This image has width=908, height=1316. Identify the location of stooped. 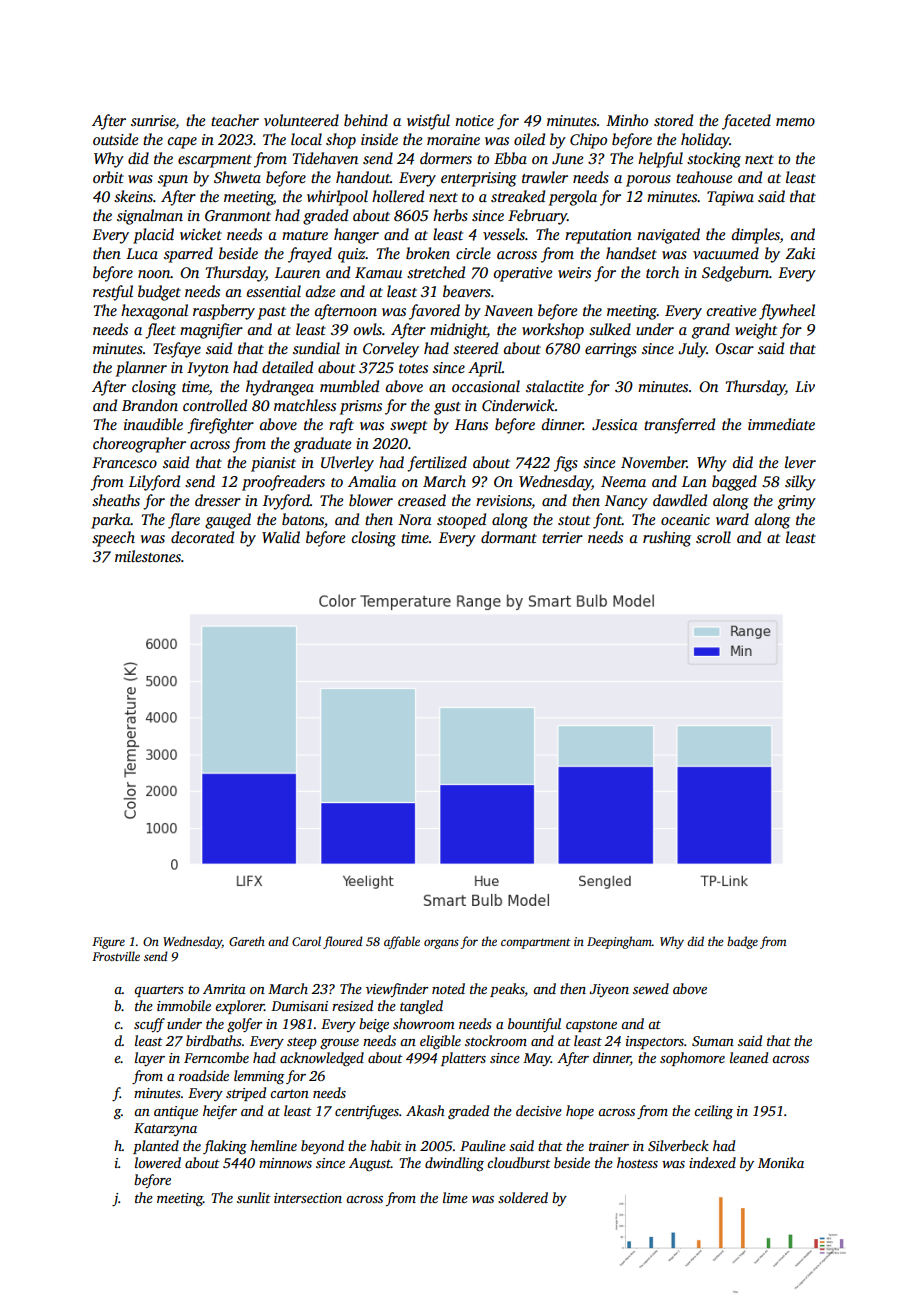
(461, 521).
